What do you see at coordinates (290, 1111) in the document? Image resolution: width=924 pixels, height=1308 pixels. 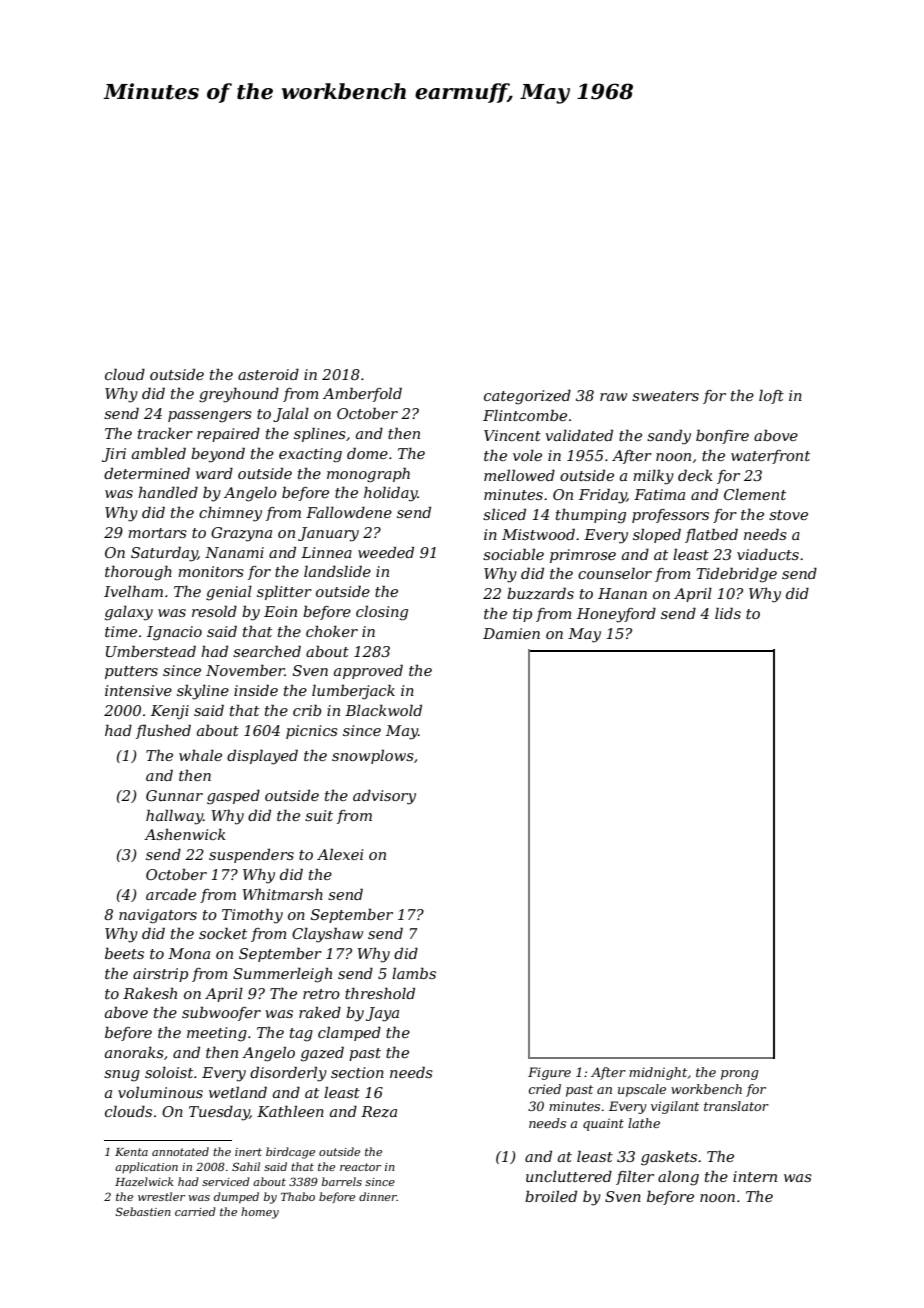 I see `Kathleen` at bounding box center [290, 1111].
